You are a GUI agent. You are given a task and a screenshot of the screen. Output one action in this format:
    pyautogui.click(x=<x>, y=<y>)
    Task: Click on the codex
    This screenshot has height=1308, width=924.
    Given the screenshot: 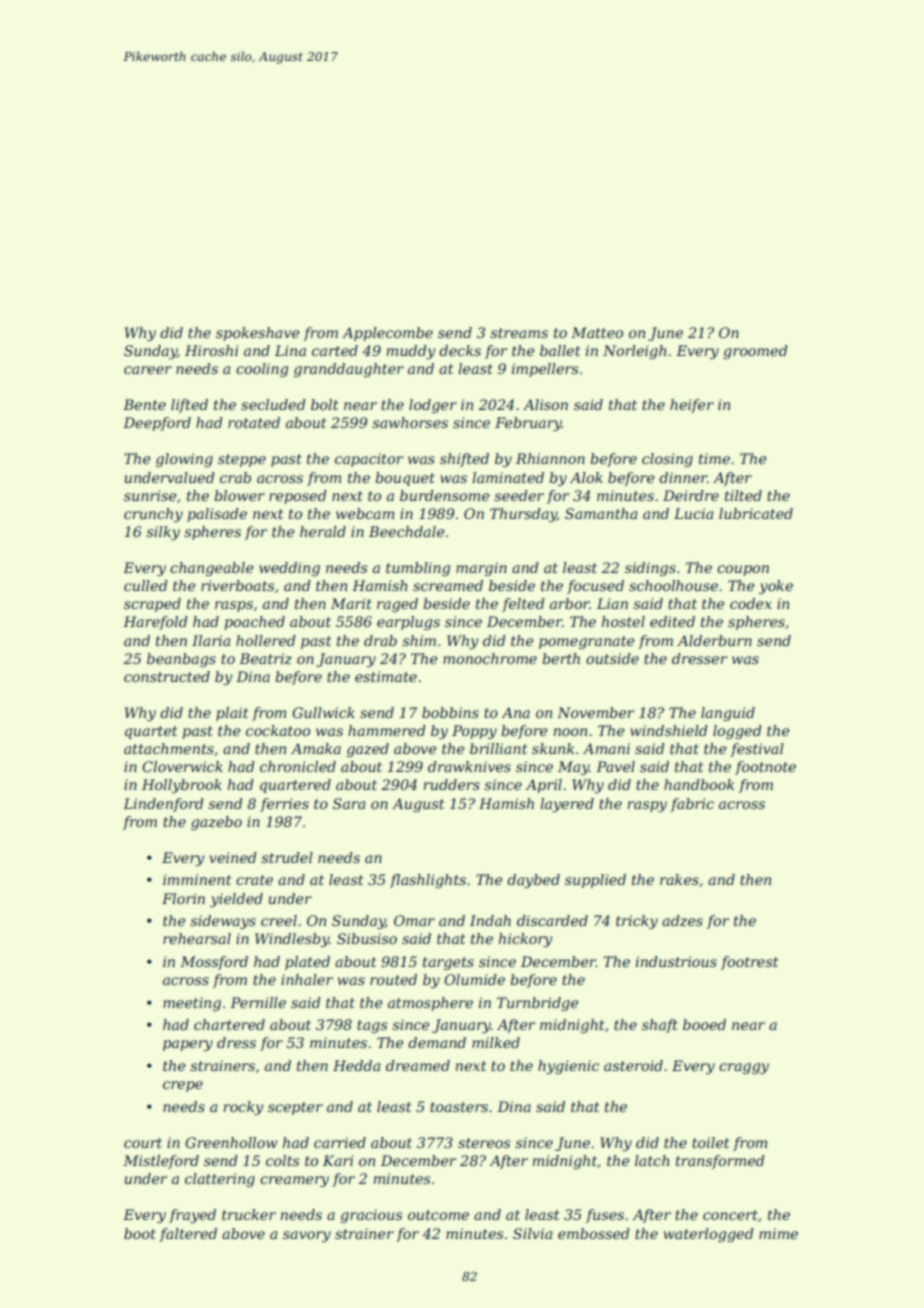 What is the action you would take?
    pyautogui.click(x=751, y=603)
